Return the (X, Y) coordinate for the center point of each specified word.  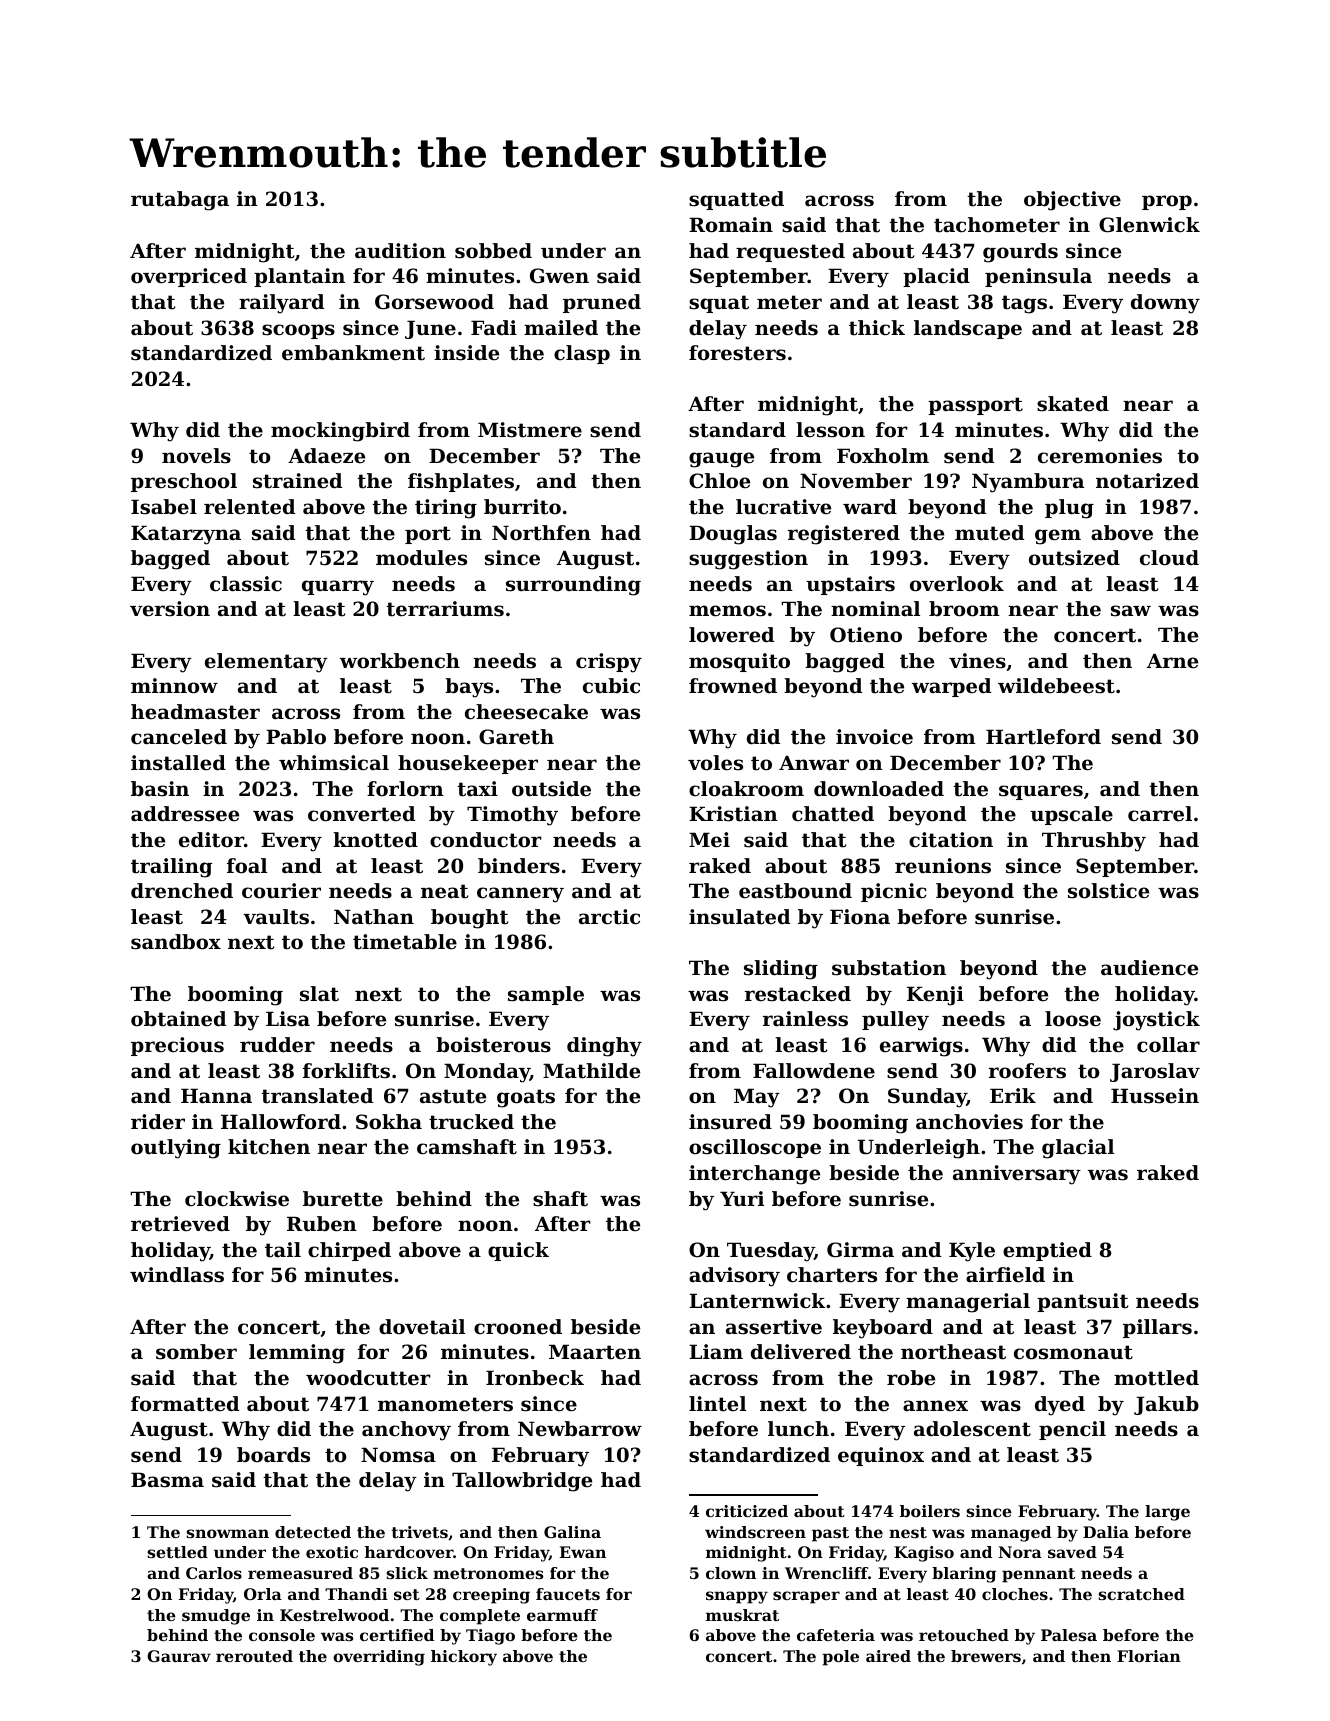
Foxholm (883, 456)
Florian (1149, 1656)
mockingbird (340, 432)
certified (397, 1635)
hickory (464, 1658)
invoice (874, 737)
